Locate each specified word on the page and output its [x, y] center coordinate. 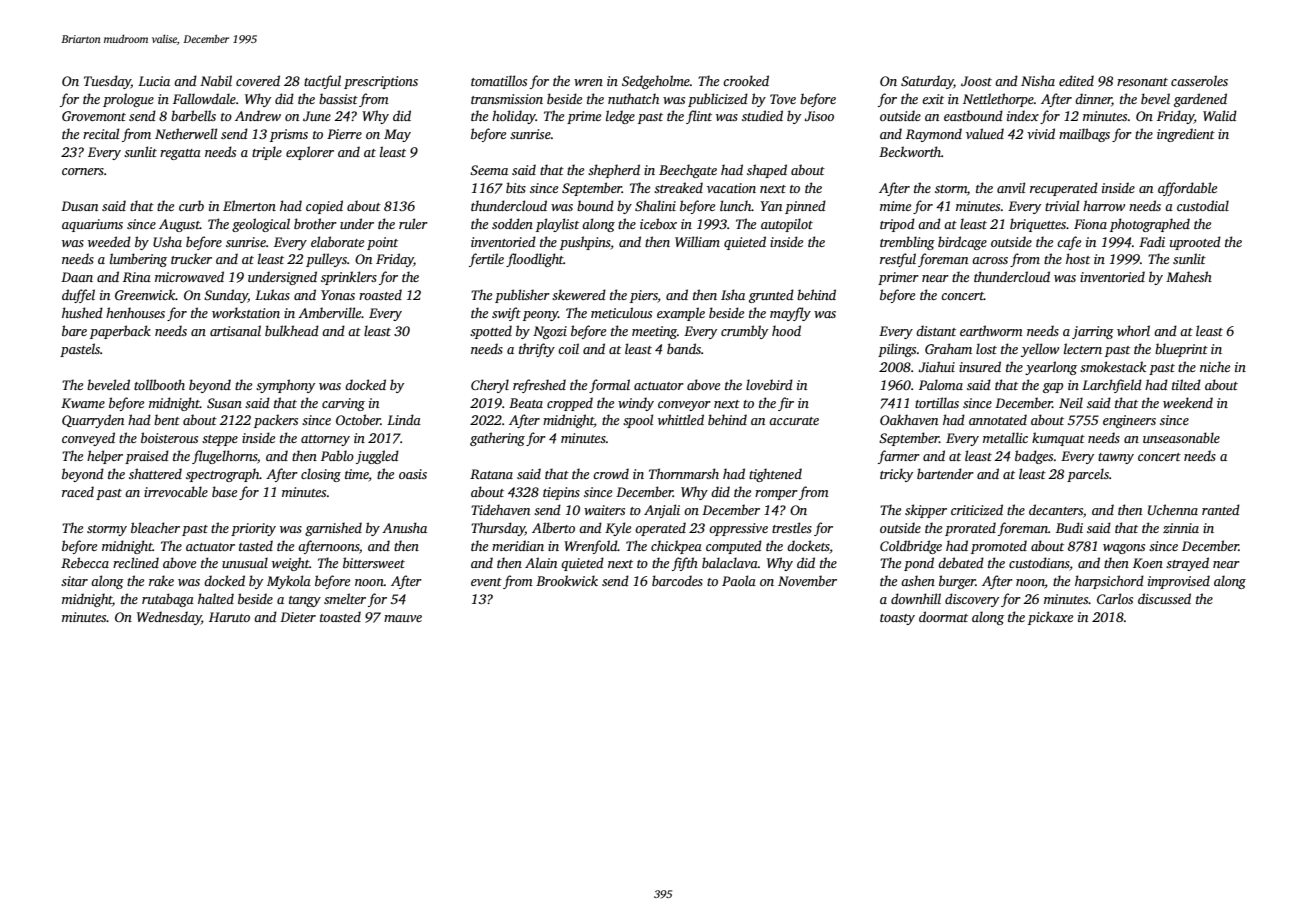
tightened [775, 475]
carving [343, 404]
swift [506, 314]
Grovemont [94, 116]
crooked [746, 80]
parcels [1088, 475]
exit [933, 99]
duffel [78, 296]
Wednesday [169, 618]
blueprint [1181, 350]
